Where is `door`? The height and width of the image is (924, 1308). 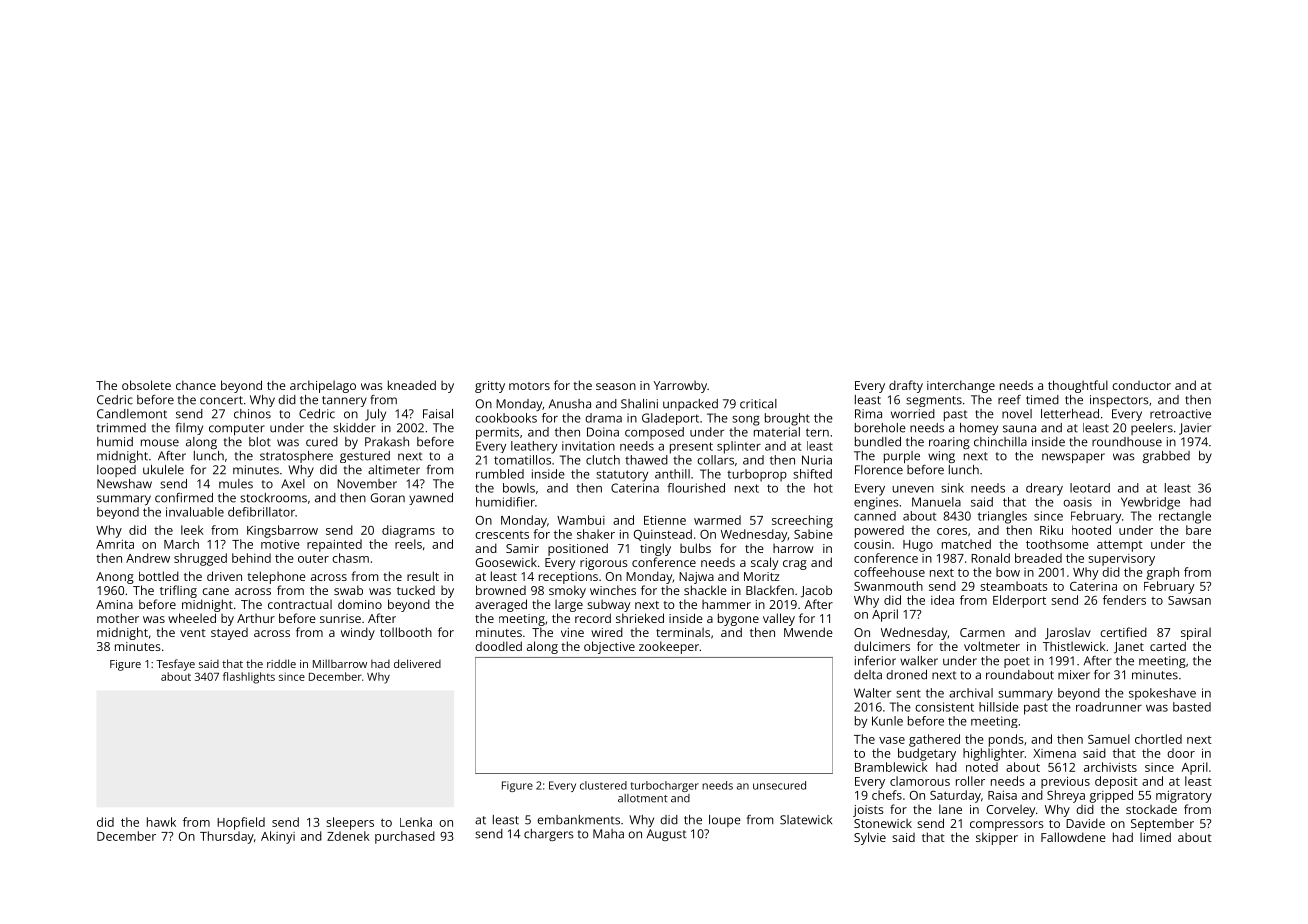 door is located at coordinates (1181, 753).
